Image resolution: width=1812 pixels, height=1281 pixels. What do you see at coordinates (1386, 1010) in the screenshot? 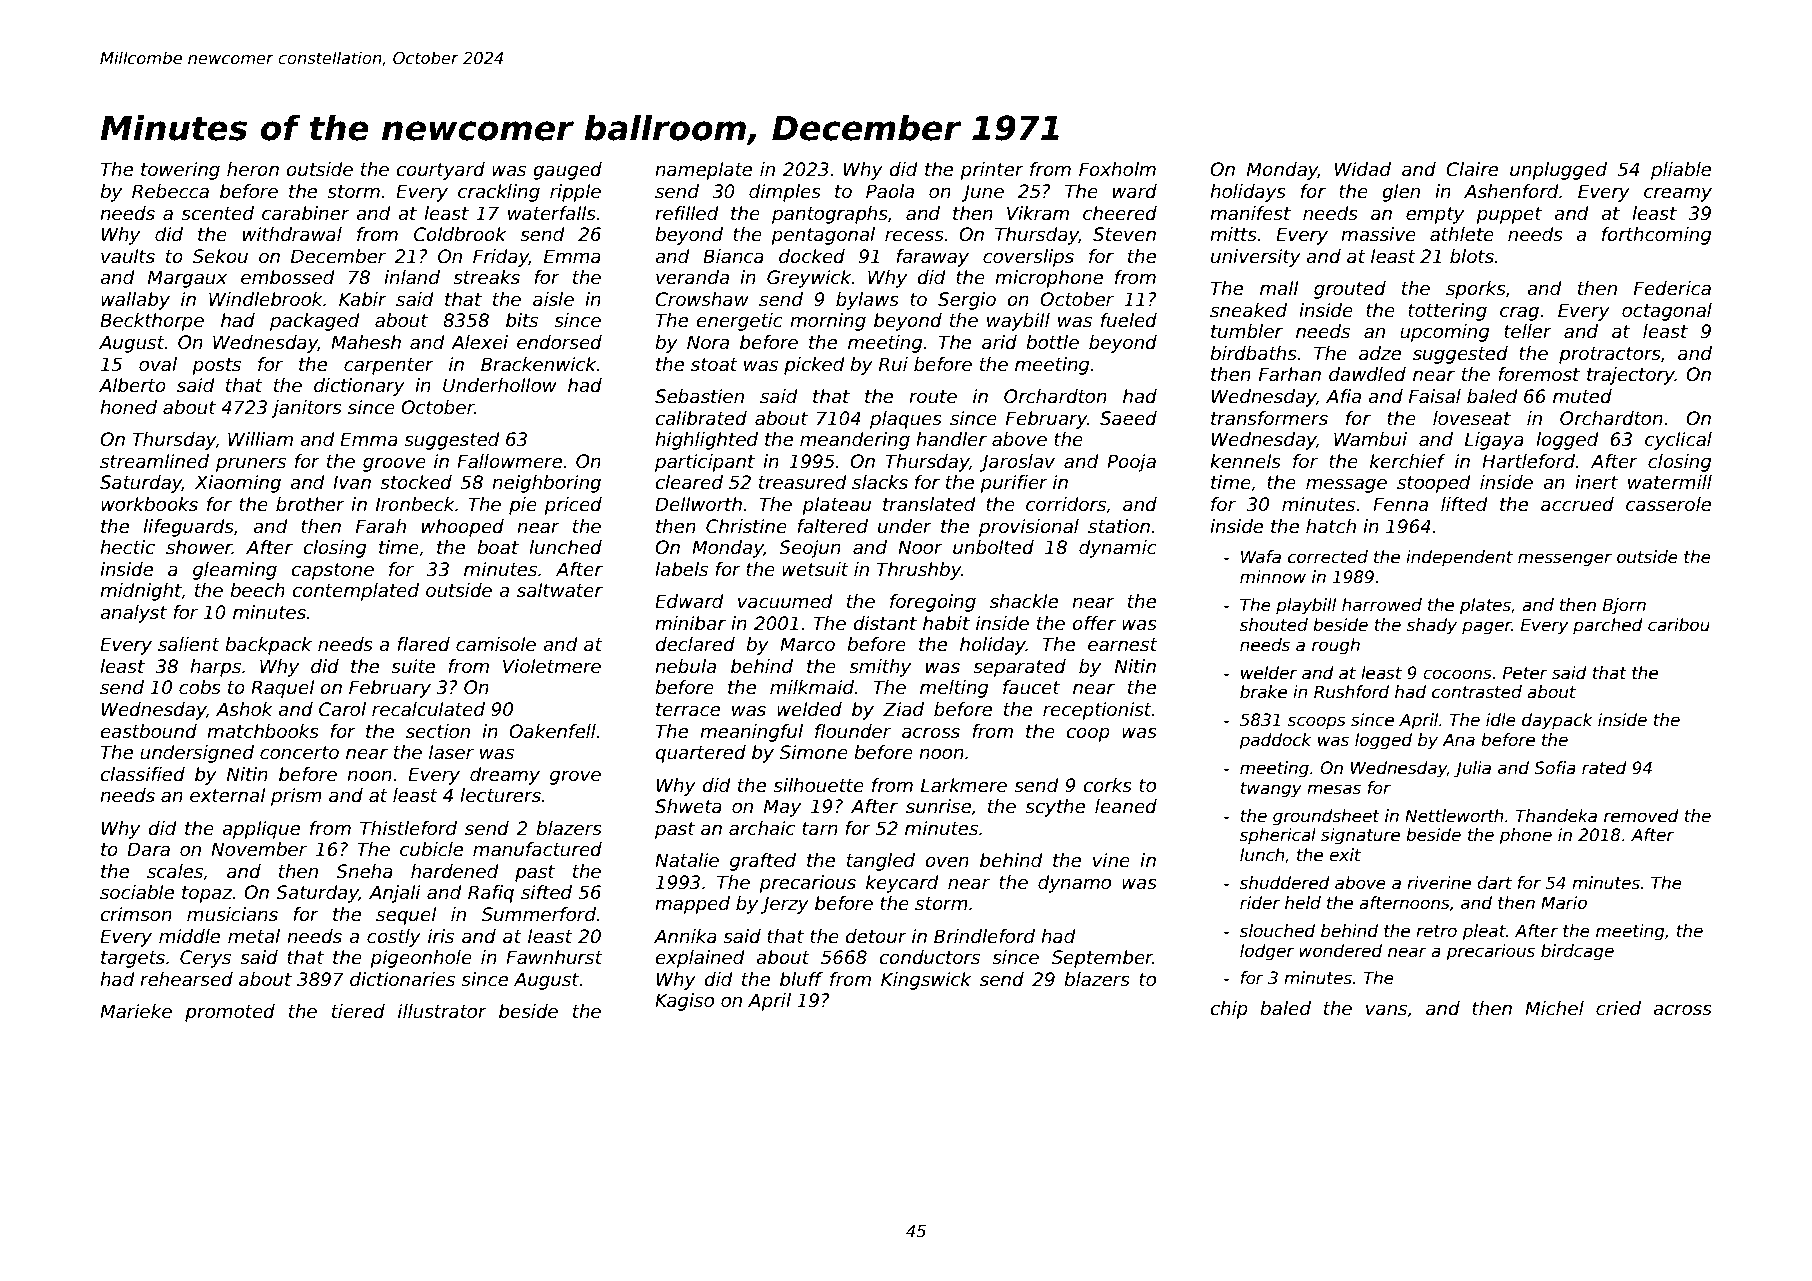
I see `vans` at bounding box center [1386, 1010].
